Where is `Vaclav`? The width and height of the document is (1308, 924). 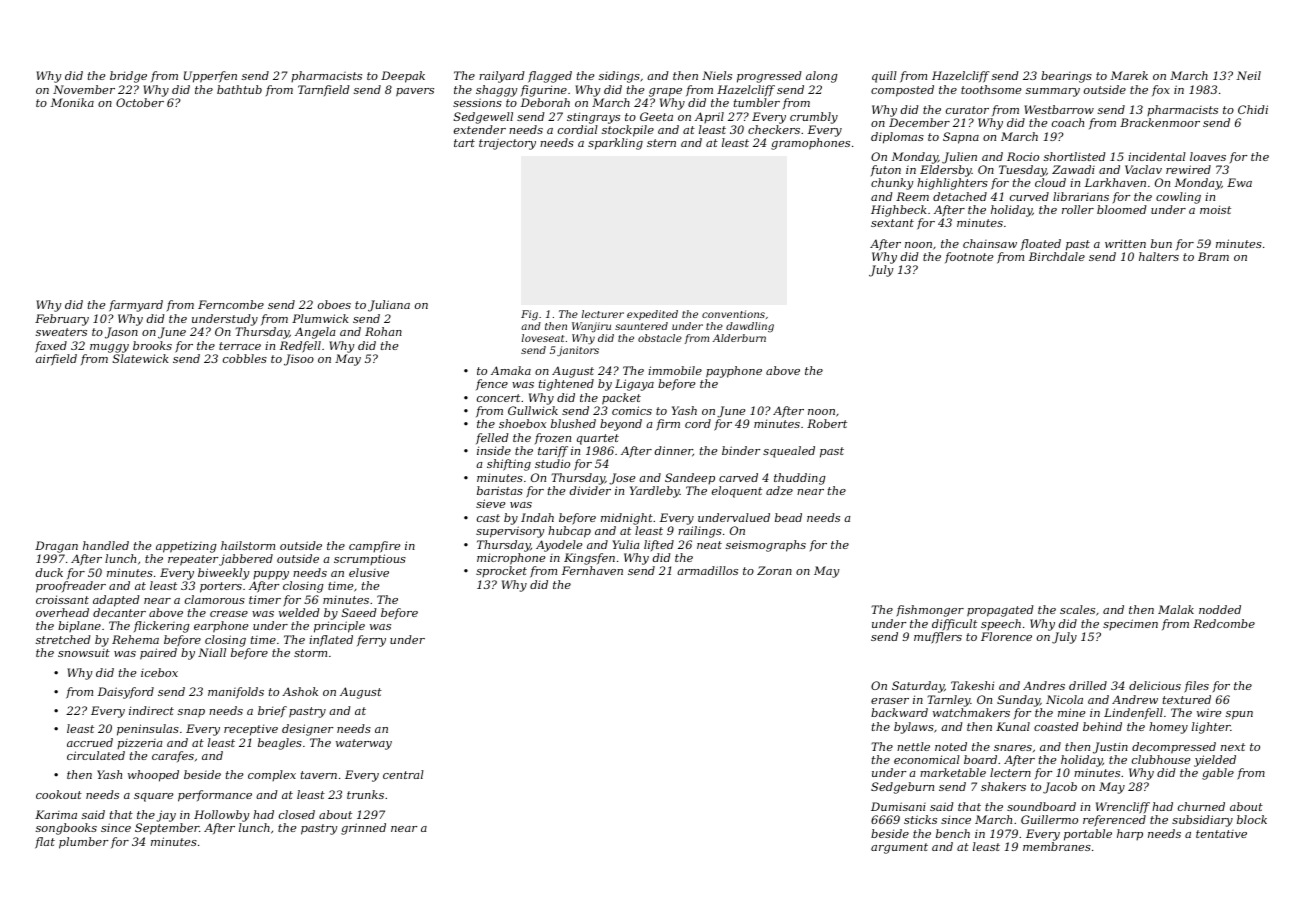
Vaclav is located at coordinates (1143, 169).
